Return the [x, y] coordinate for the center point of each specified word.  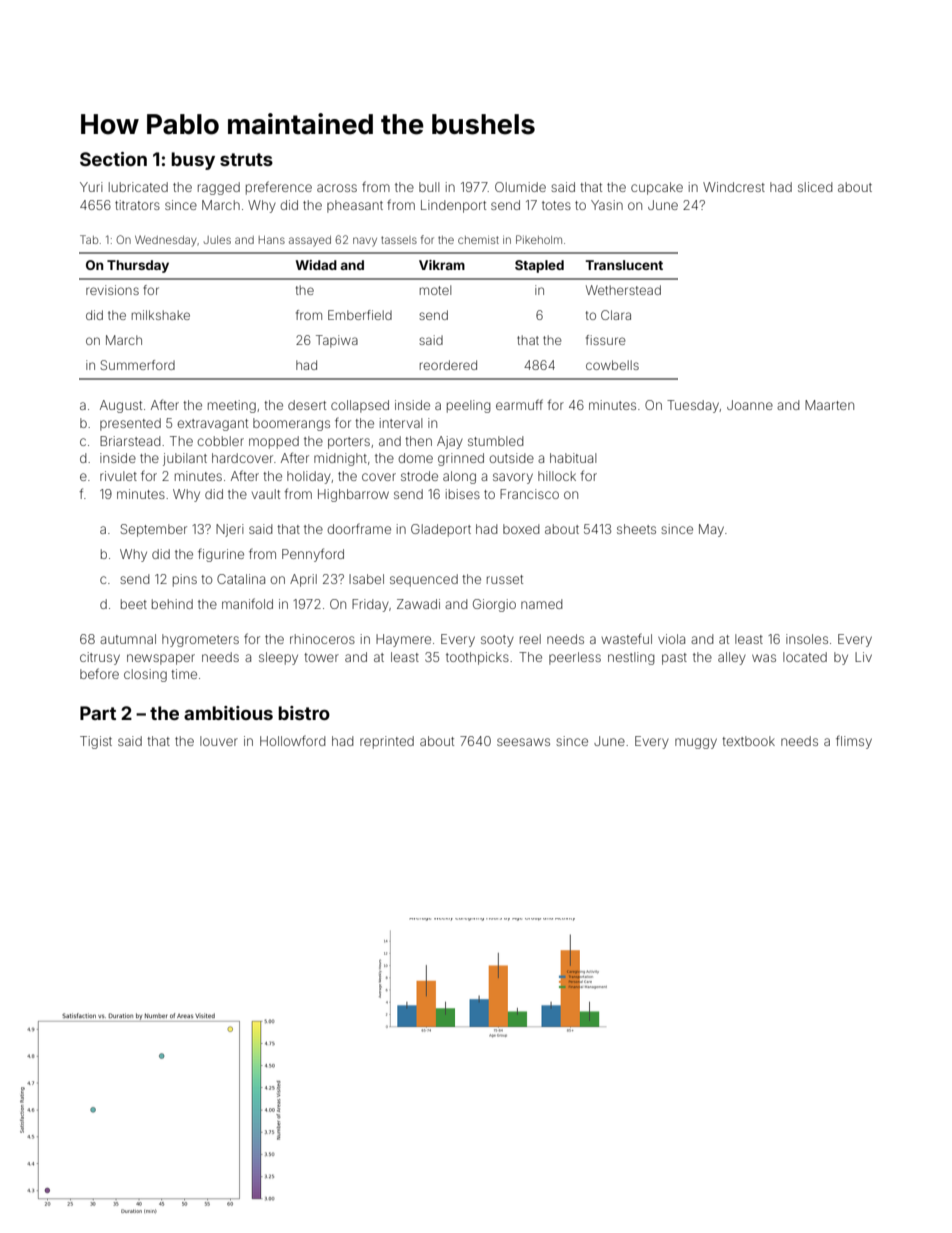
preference [279, 188]
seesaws [523, 742]
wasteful [626, 638]
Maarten [829, 405]
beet [134, 604]
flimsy [854, 742]
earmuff [519, 404]
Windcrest [734, 187]
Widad [316, 265]
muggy [696, 743]
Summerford [137, 365]
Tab [89, 239]
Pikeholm [539, 239]
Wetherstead [623, 290]
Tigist [96, 742]
